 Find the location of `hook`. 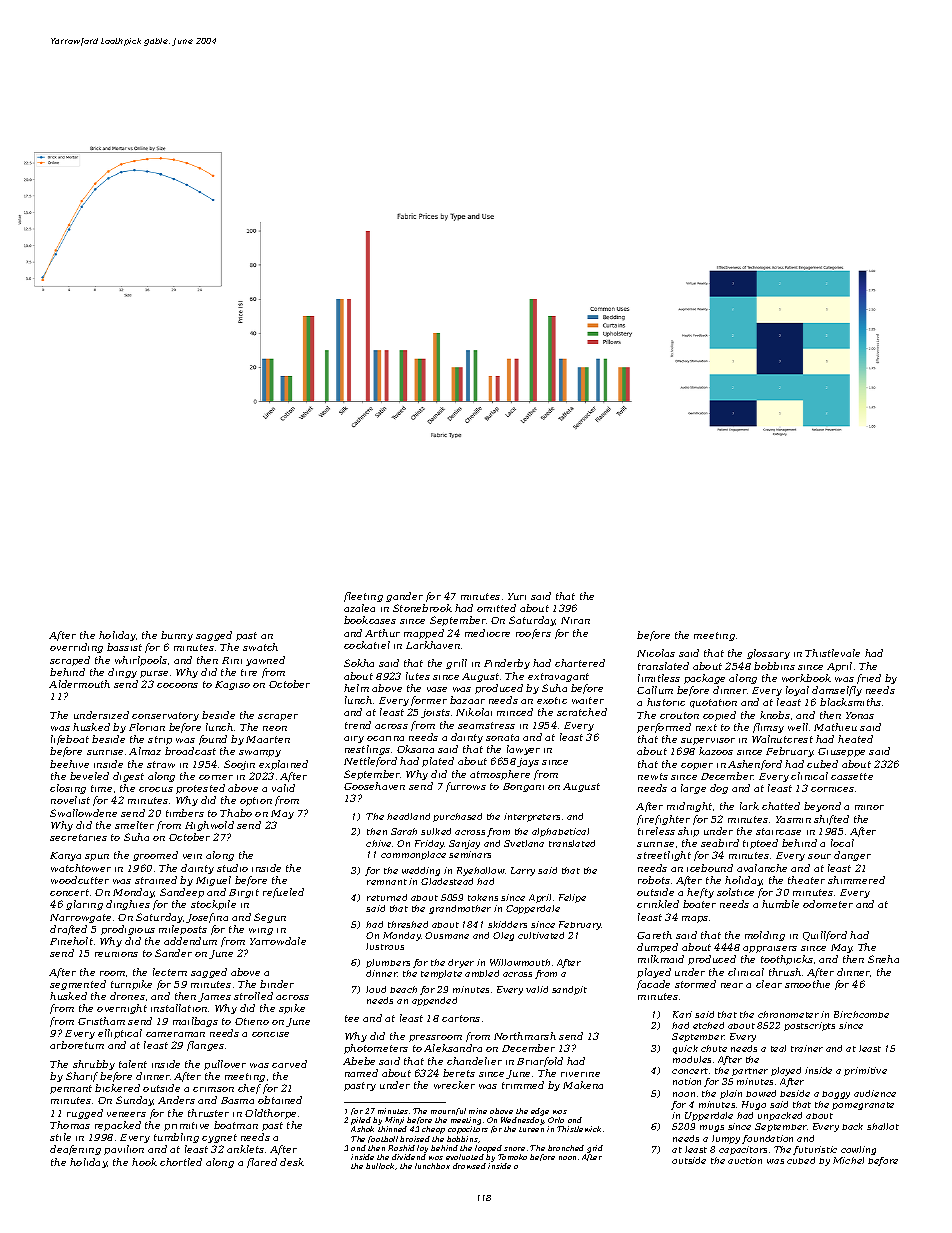

hook is located at coordinates (144, 1162).
